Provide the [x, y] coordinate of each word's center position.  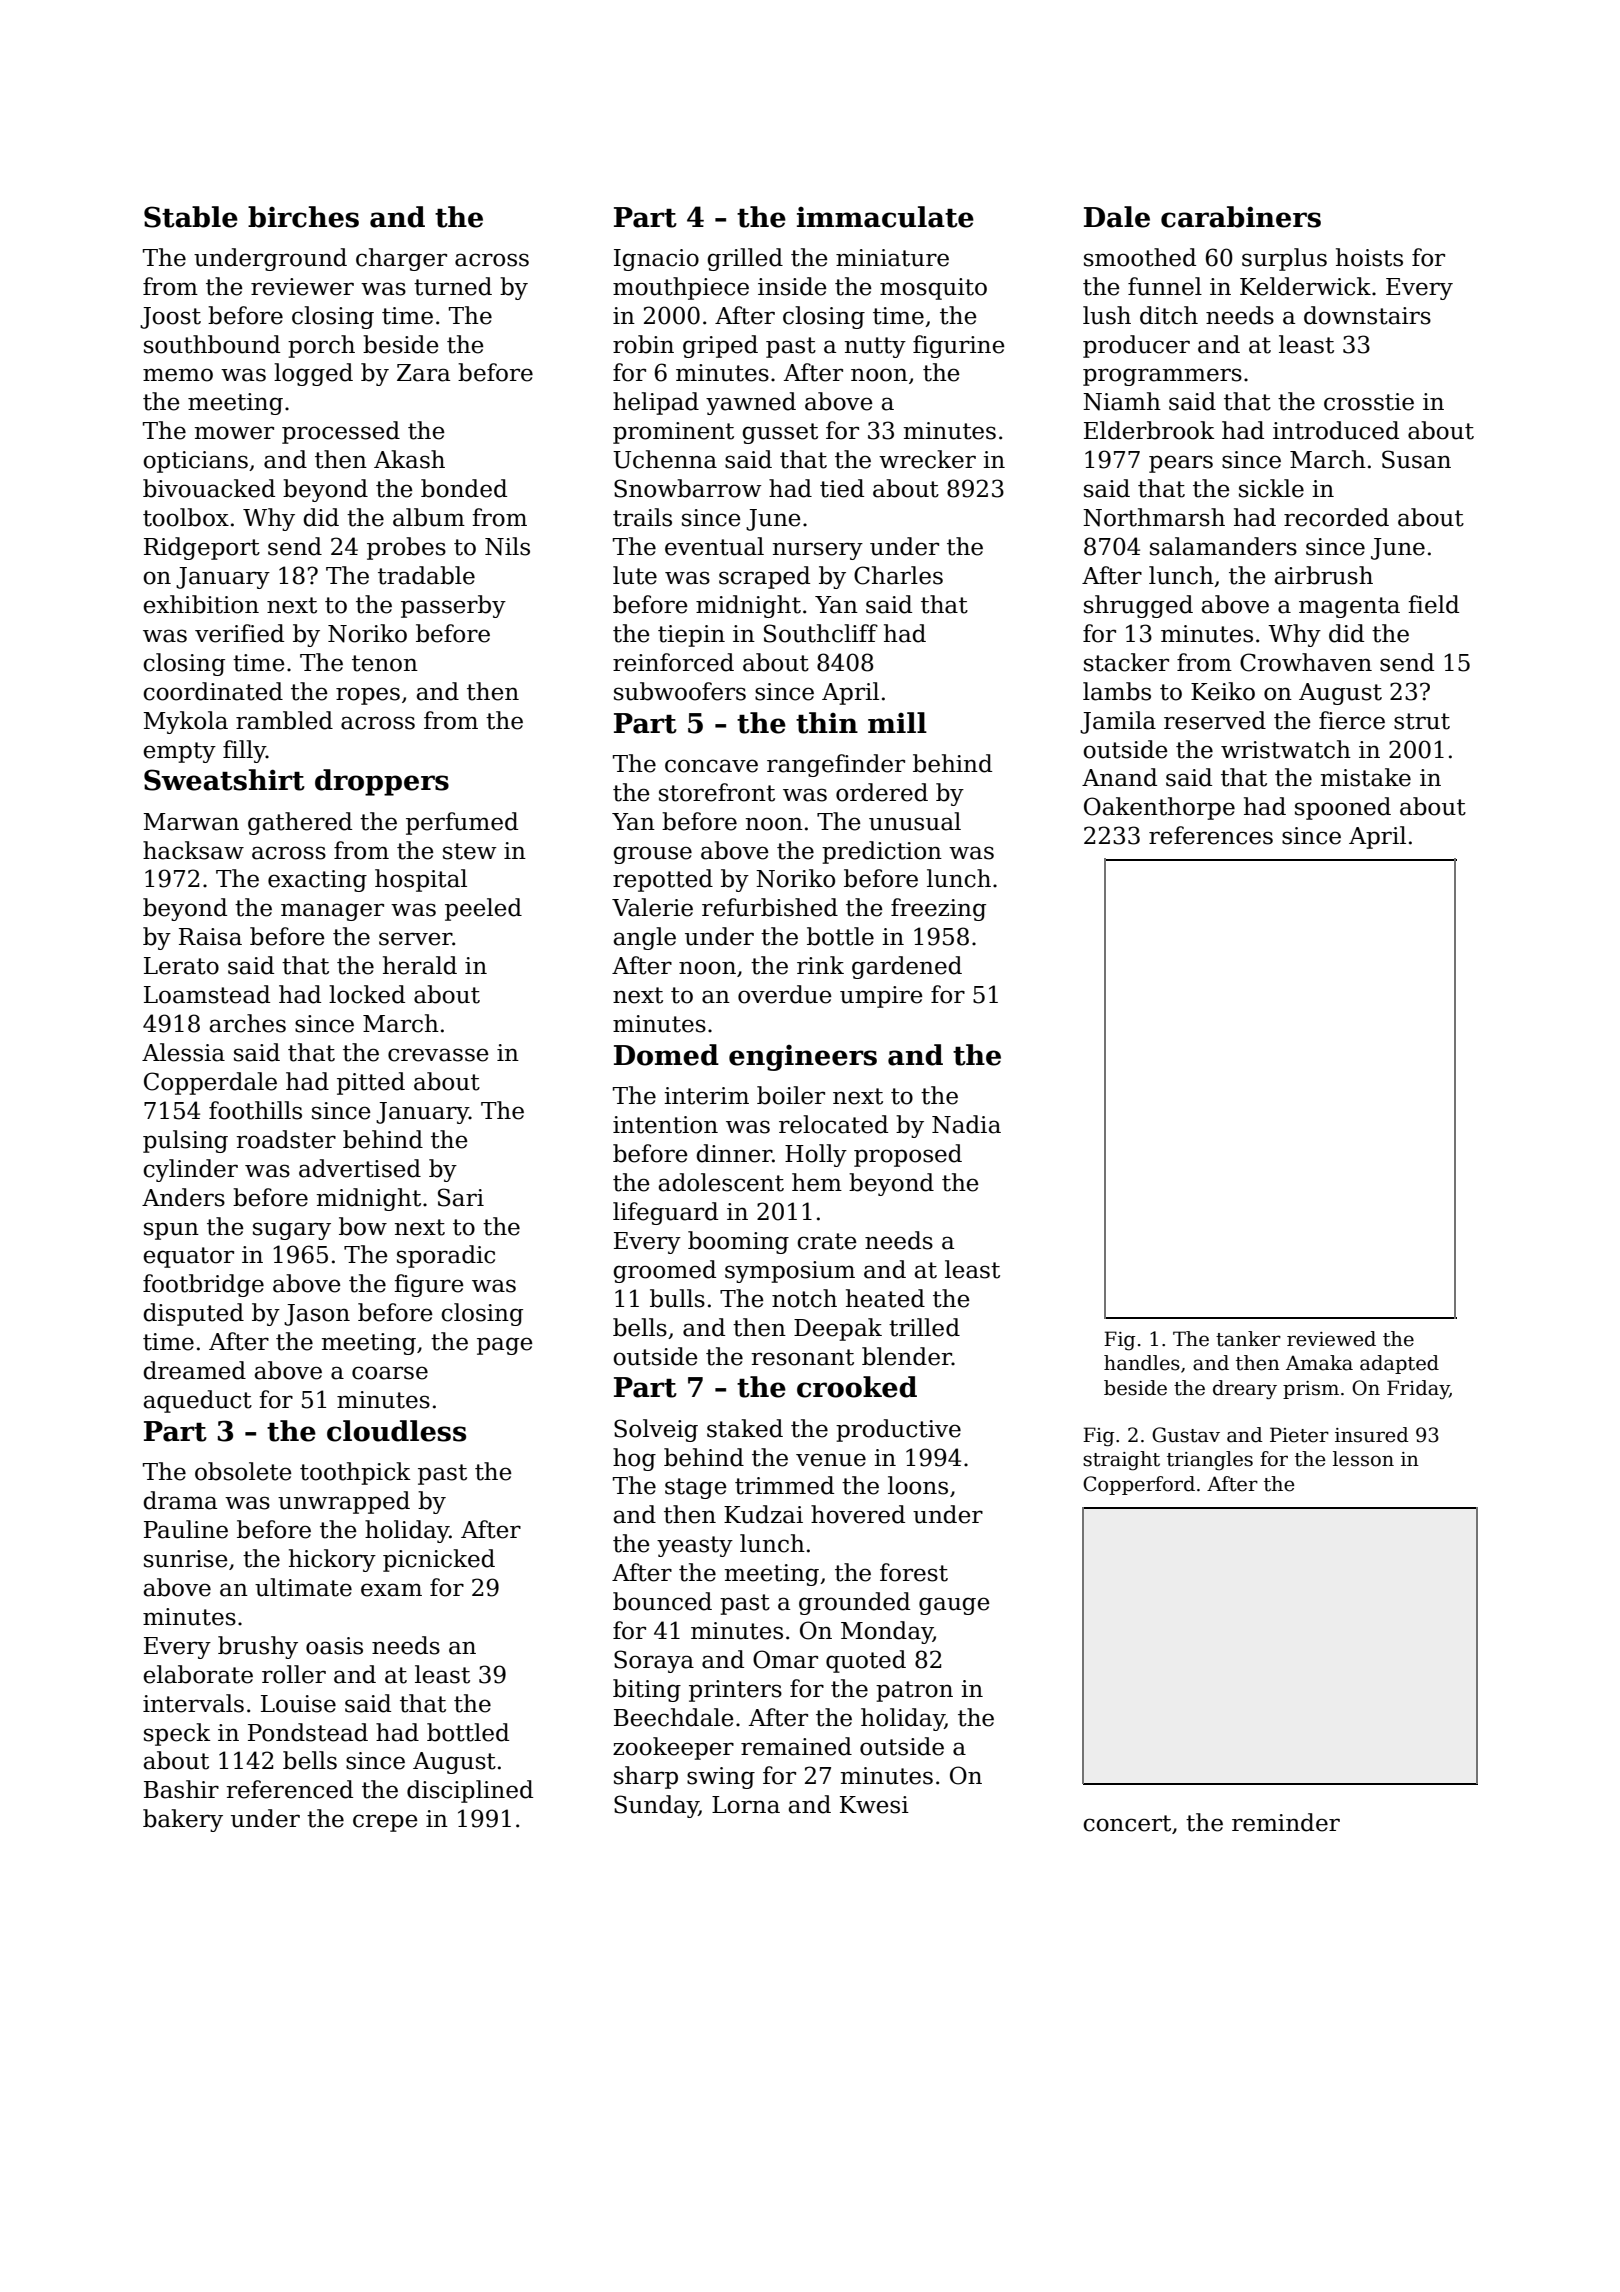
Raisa [210, 937]
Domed [666, 1055]
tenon [385, 663]
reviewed [1331, 1339]
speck [177, 1734]
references [1211, 835]
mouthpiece [681, 288]
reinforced [673, 662]
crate [827, 1241]
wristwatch [1286, 749]
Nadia [966, 1124]
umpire [881, 997]
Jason [317, 1315]
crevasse [438, 1055]
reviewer [302, 287]
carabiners [1241, 217]
